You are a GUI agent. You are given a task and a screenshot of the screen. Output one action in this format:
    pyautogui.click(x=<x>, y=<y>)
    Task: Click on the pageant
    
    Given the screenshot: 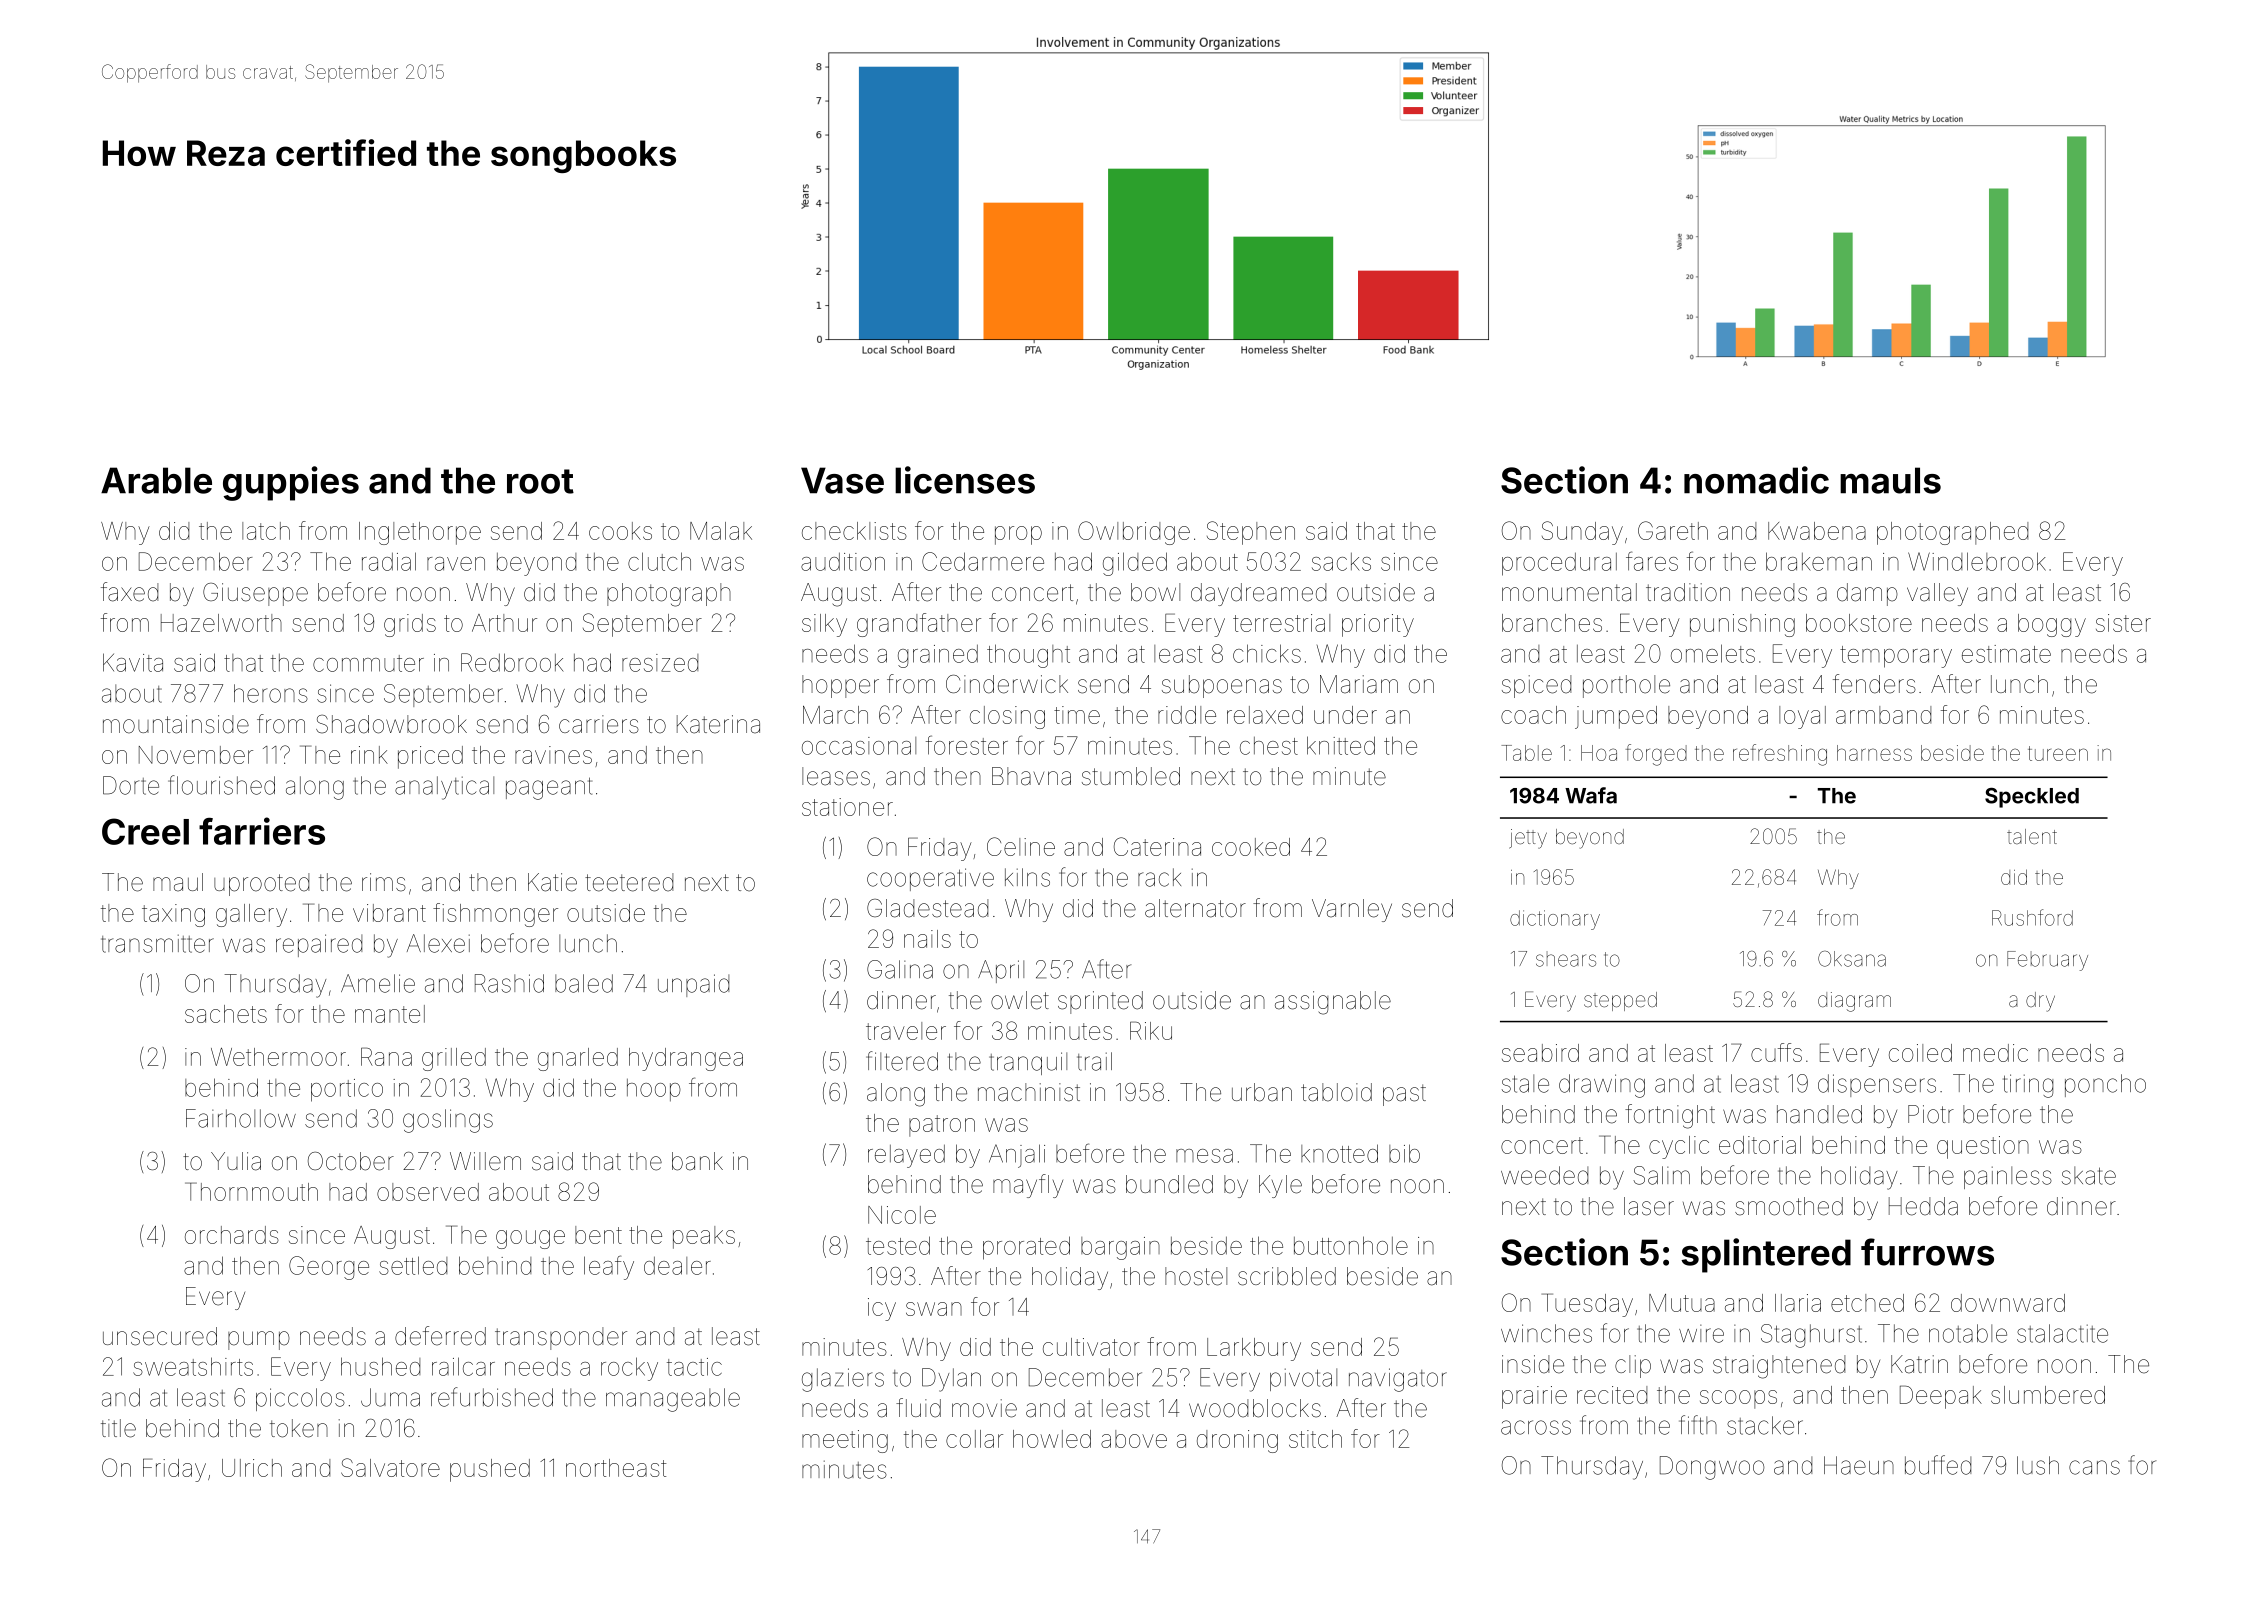 What is the action you would take?
    pyautogui.click(x=549, y=788)
